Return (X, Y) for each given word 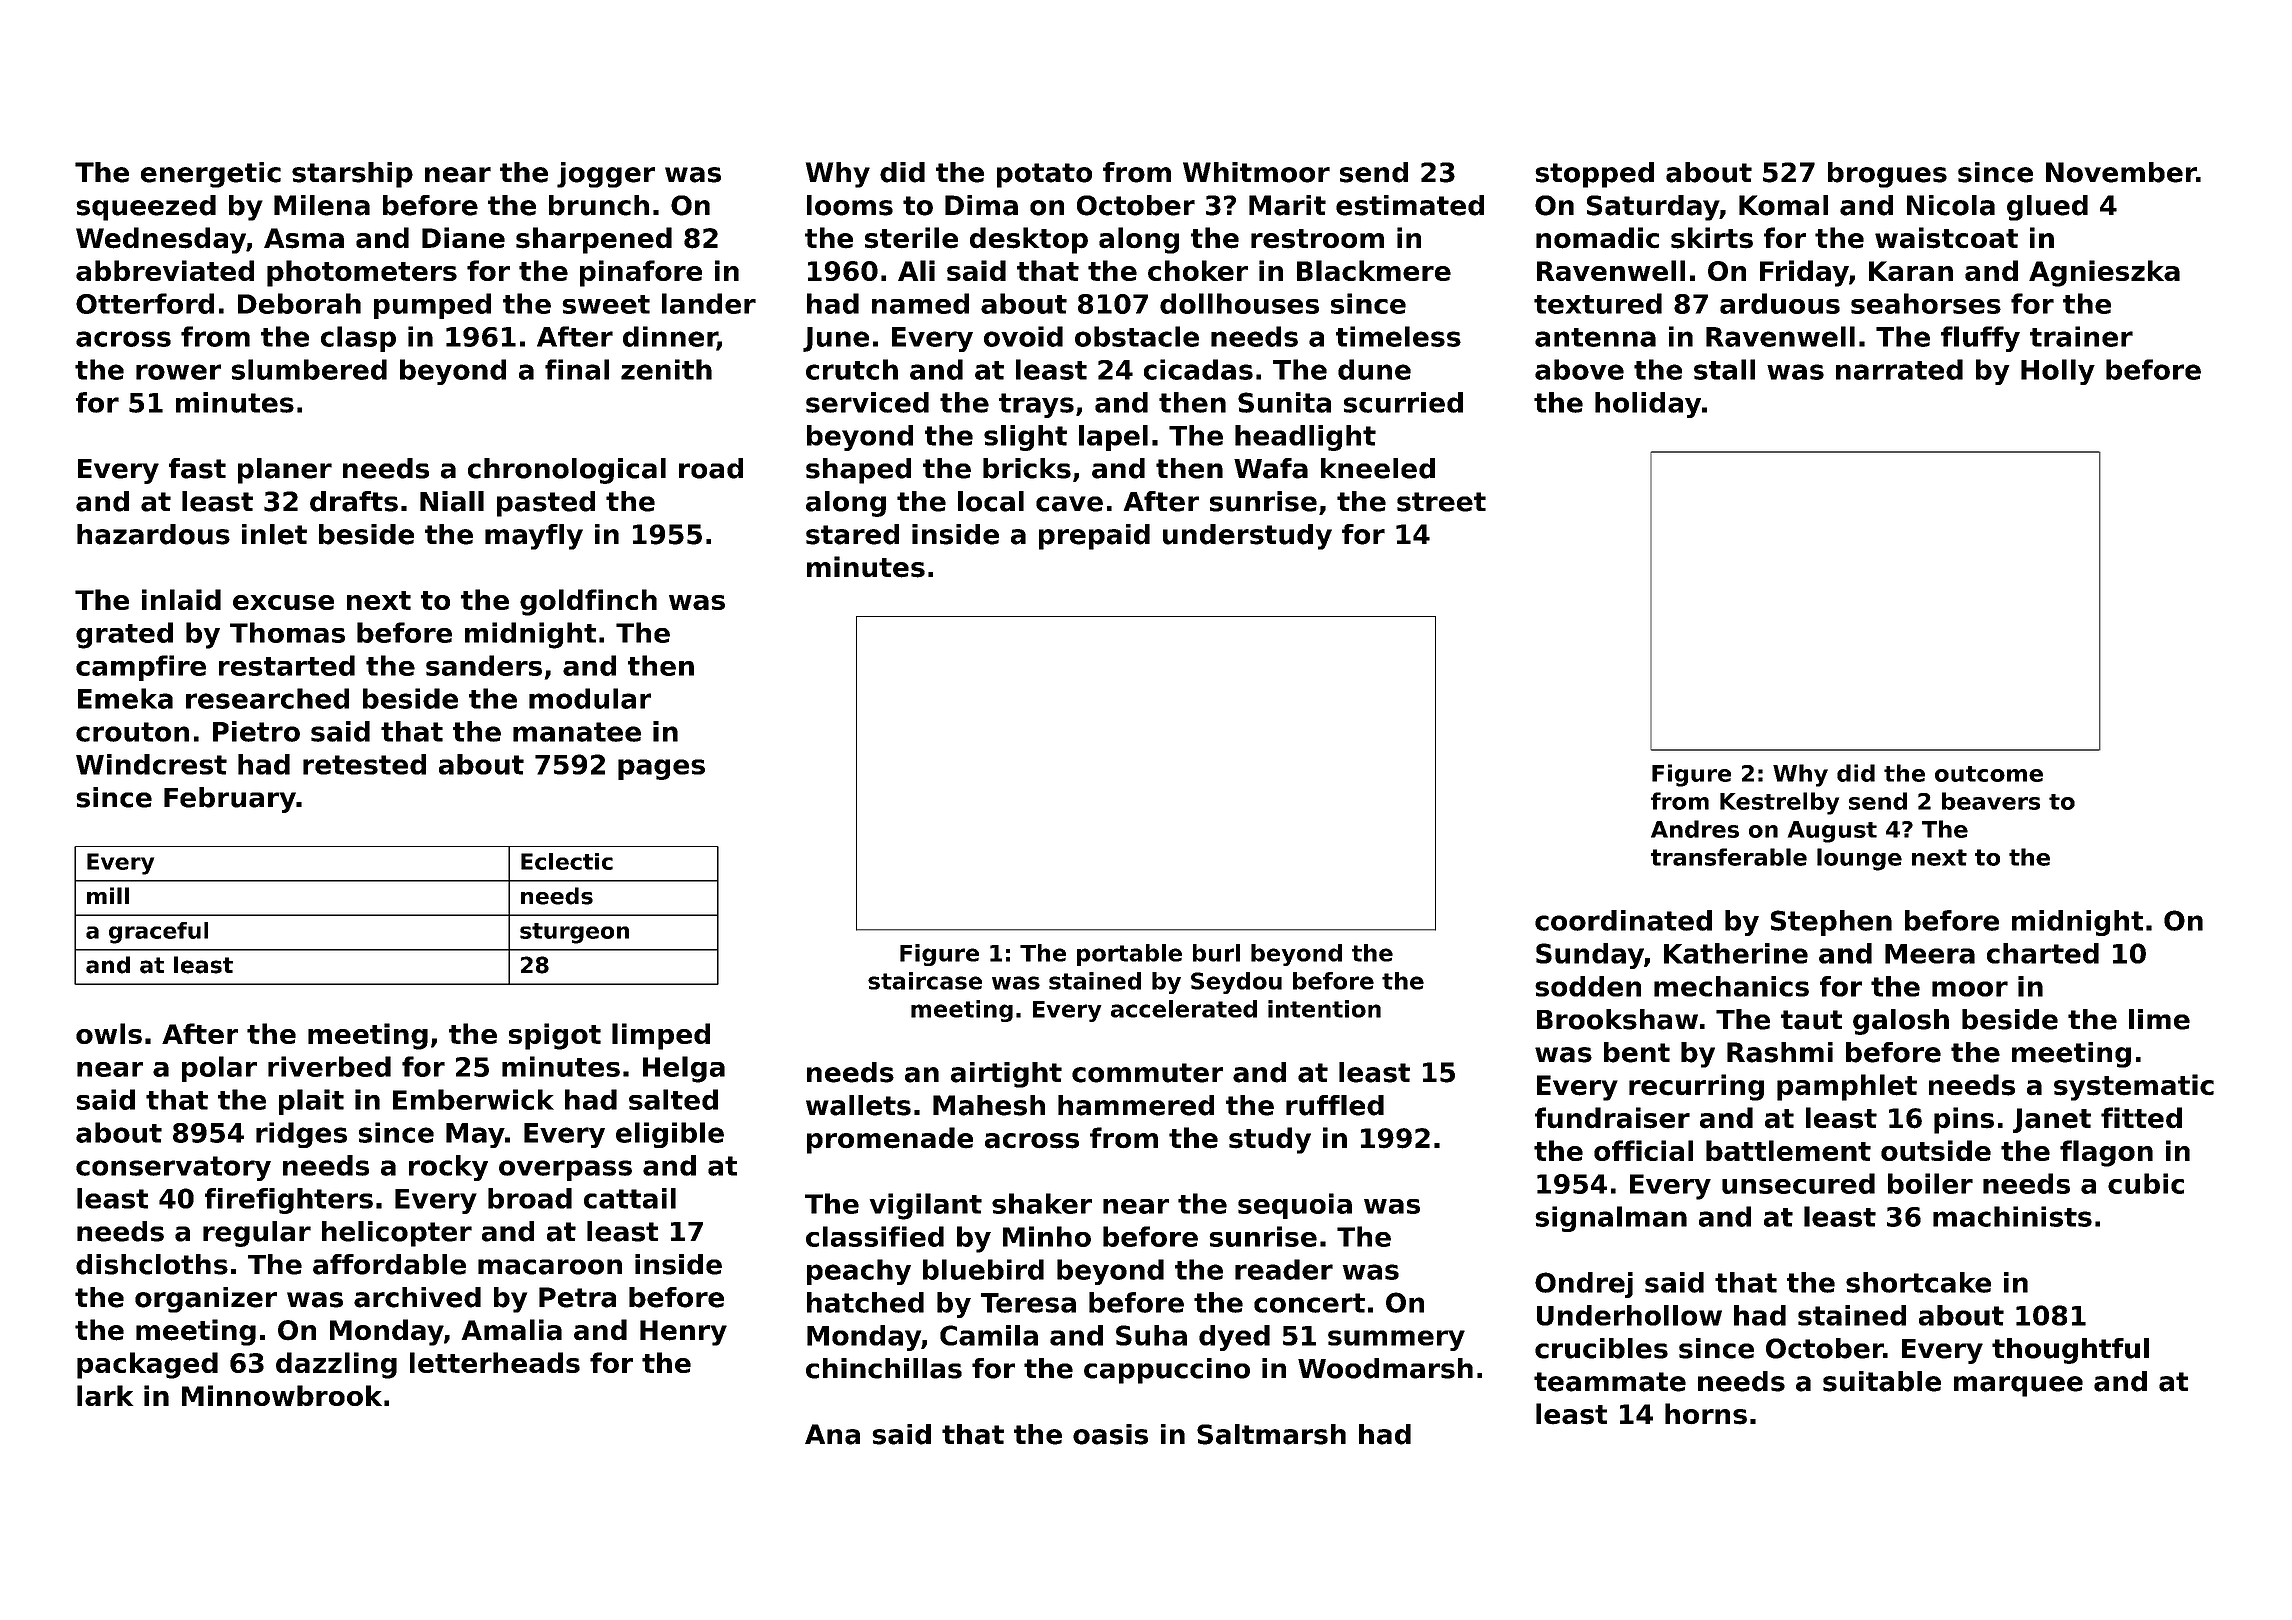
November (2121, 172)
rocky (448, 1168)
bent (1637, 1052)
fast (197, 468)
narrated (1899, 369)
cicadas (1198, 369)
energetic (211, 175)
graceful (158, 933)
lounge (1859, 859)
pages (661, 769)
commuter (1147, 1073)
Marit (1287, 205)
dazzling (336, 1365)
